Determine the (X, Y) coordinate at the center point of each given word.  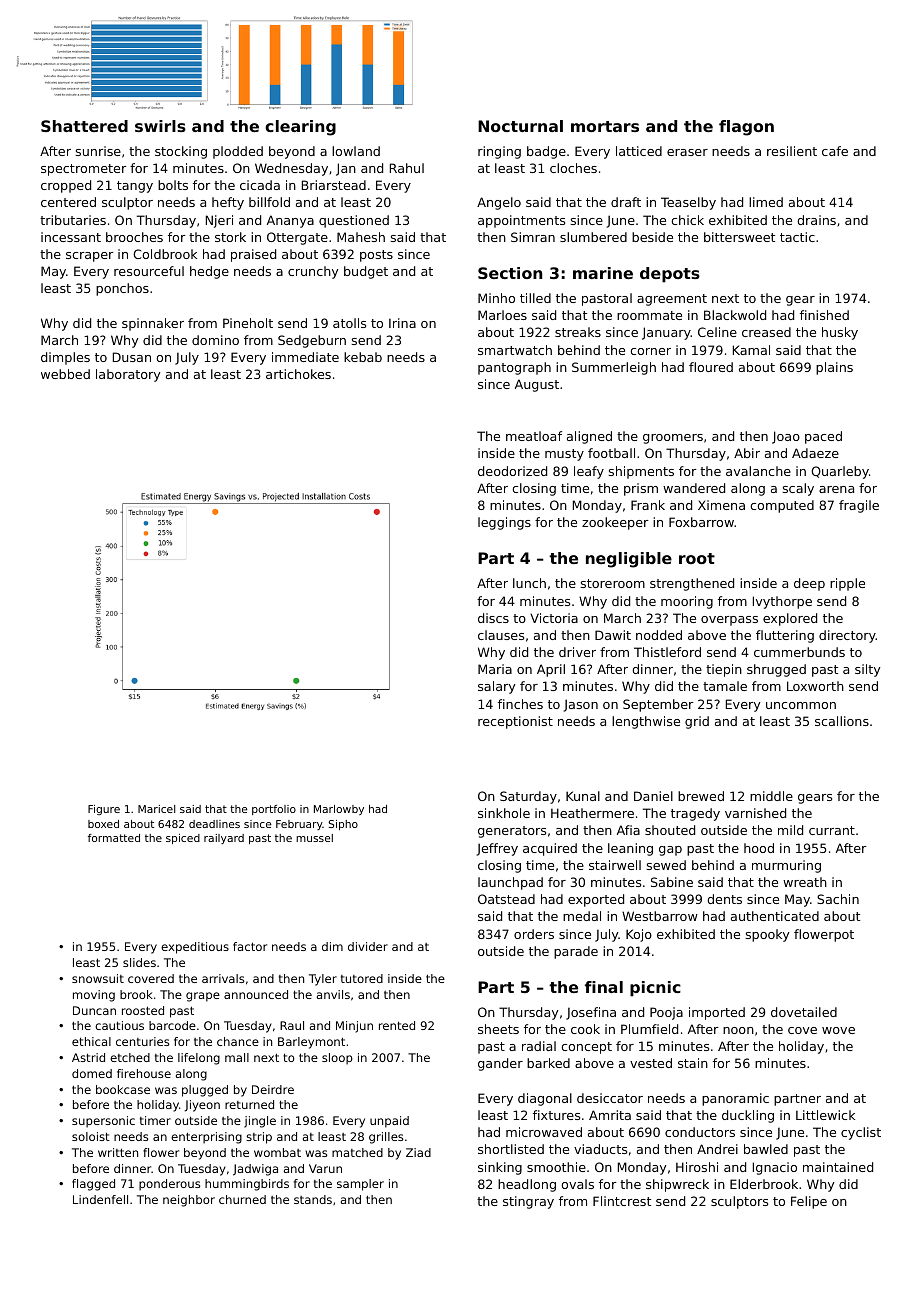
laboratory (128, 375)
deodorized (512, 471)
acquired (550, 849)
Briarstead (334, 185)
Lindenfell (100, 1199)
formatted (114, 838)
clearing (300, 128)
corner (650, 351)
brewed (701, 796)
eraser (687, 152)
